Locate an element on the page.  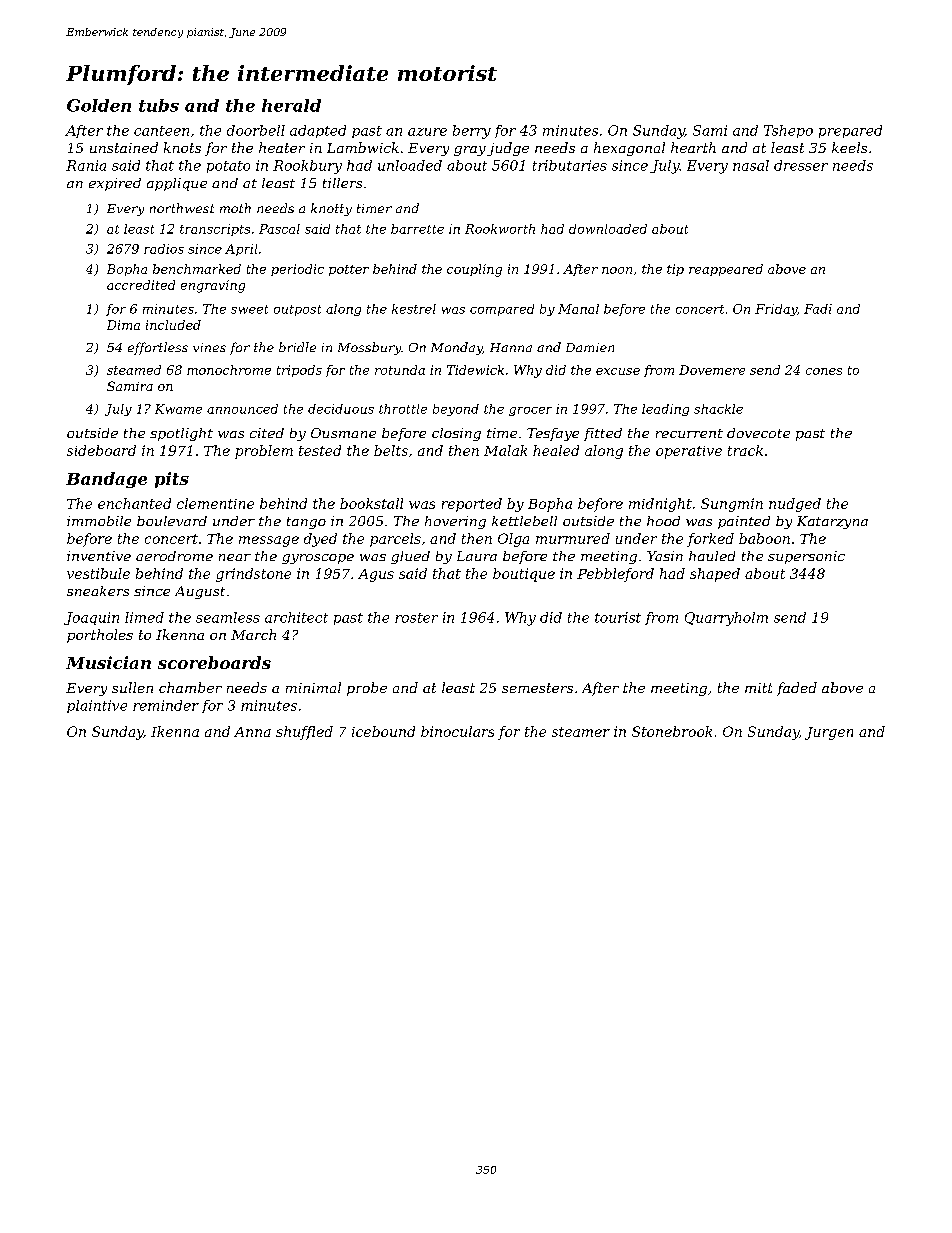
forked is located at coordinates (710, 540).
